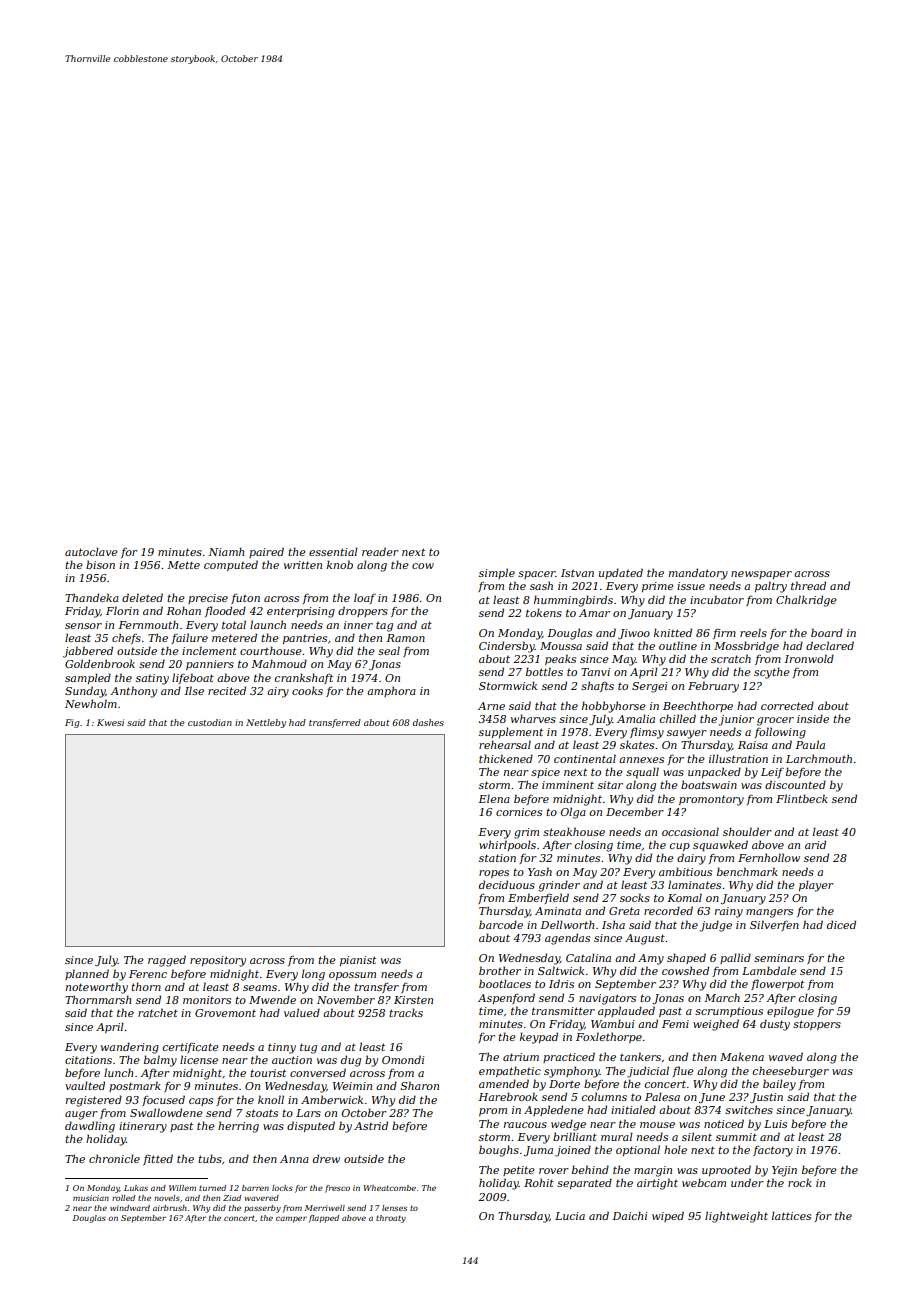 This document has height=1308, width=924. I want to click on tinny, so click(282, 1048).
